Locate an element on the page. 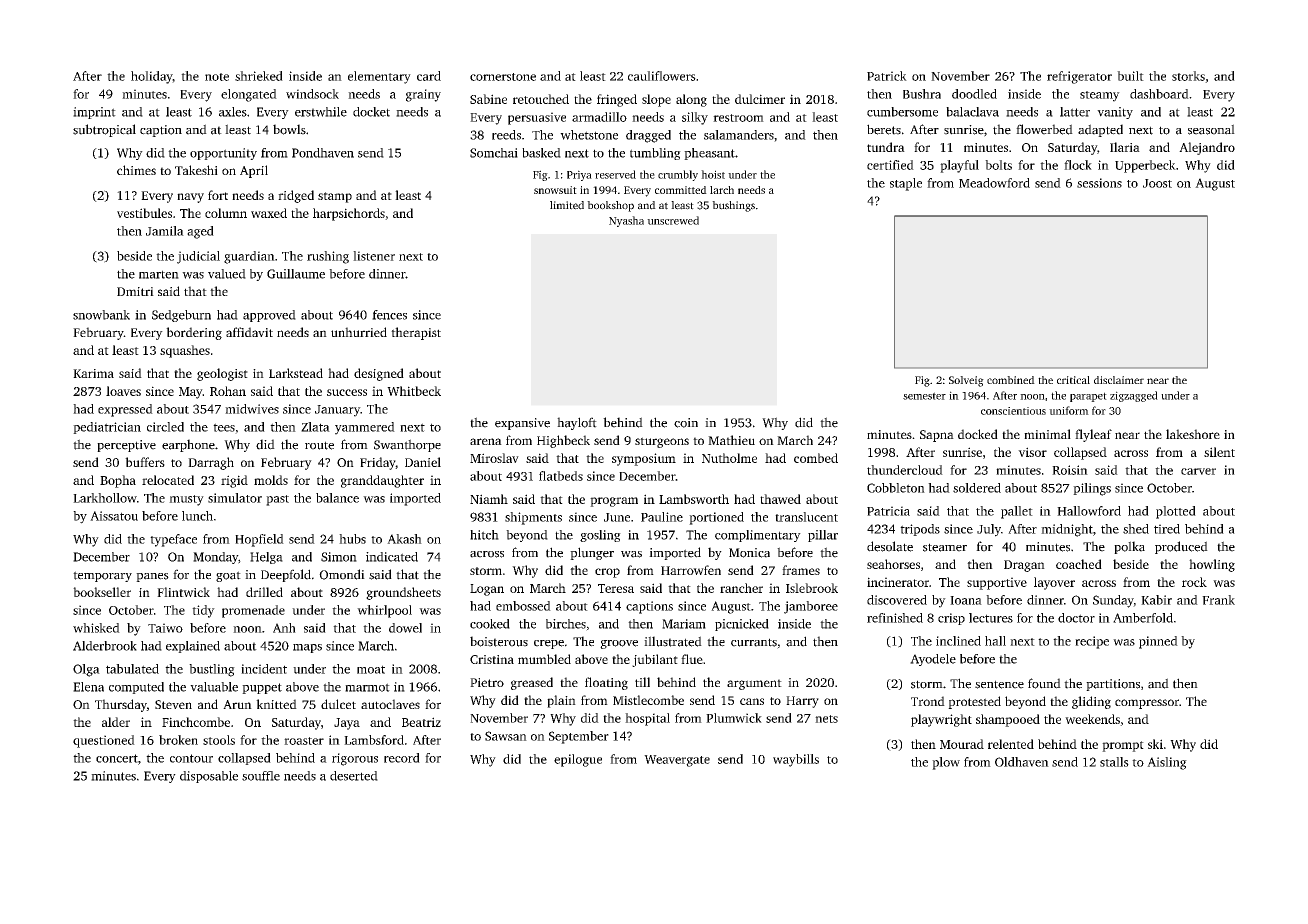  Sedgeburn is located at coordinates (181, 316).
